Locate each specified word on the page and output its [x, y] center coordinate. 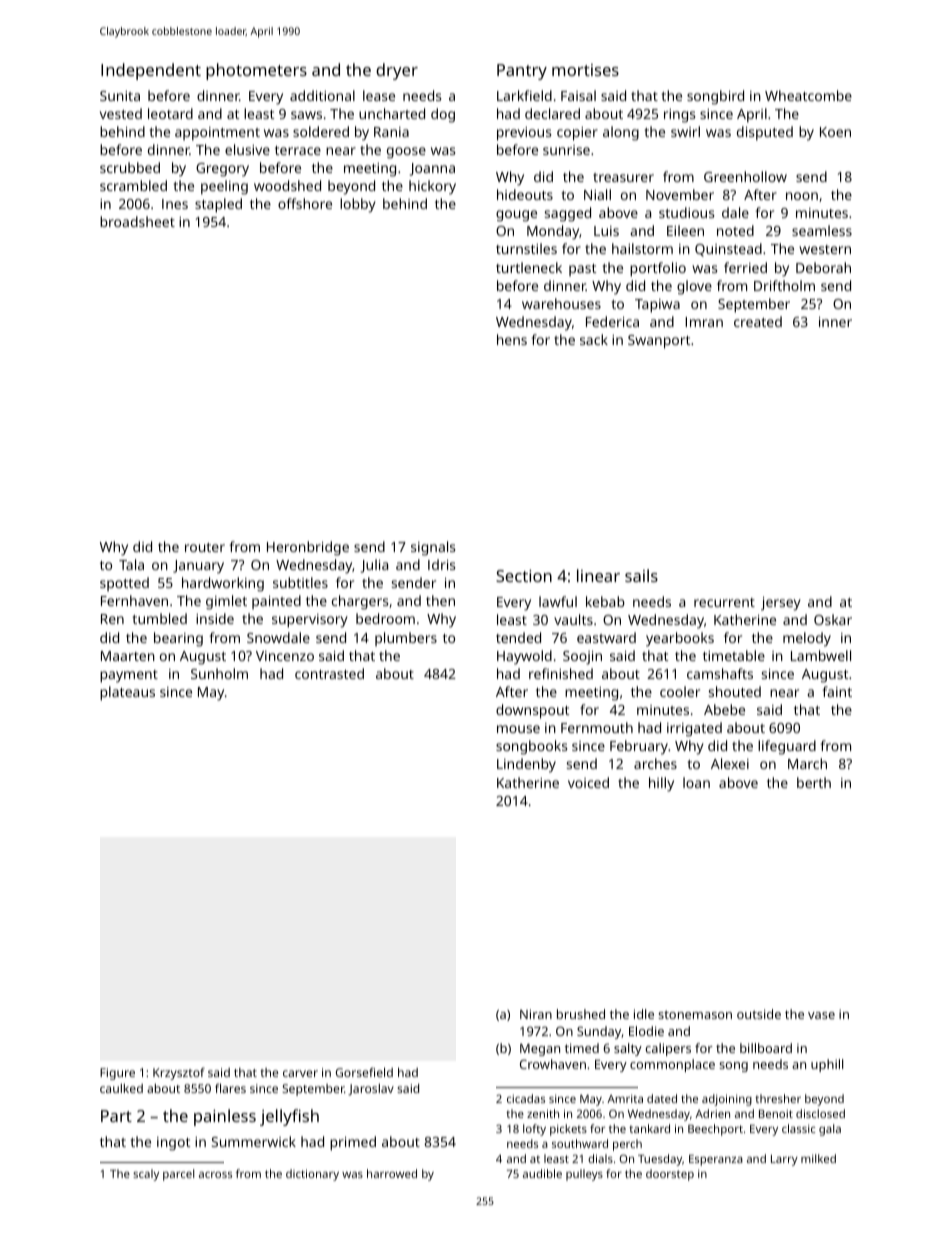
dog [443, 115]
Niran [536, 1014]
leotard [170, 113]
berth [814, 782]
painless [225, 1117]
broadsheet [137, 221]
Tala [131, 564]
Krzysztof [179, 1073]
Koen [835, 132]
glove [694, 287]
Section [524, 576]
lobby [358, 205]
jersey [781, 604]
